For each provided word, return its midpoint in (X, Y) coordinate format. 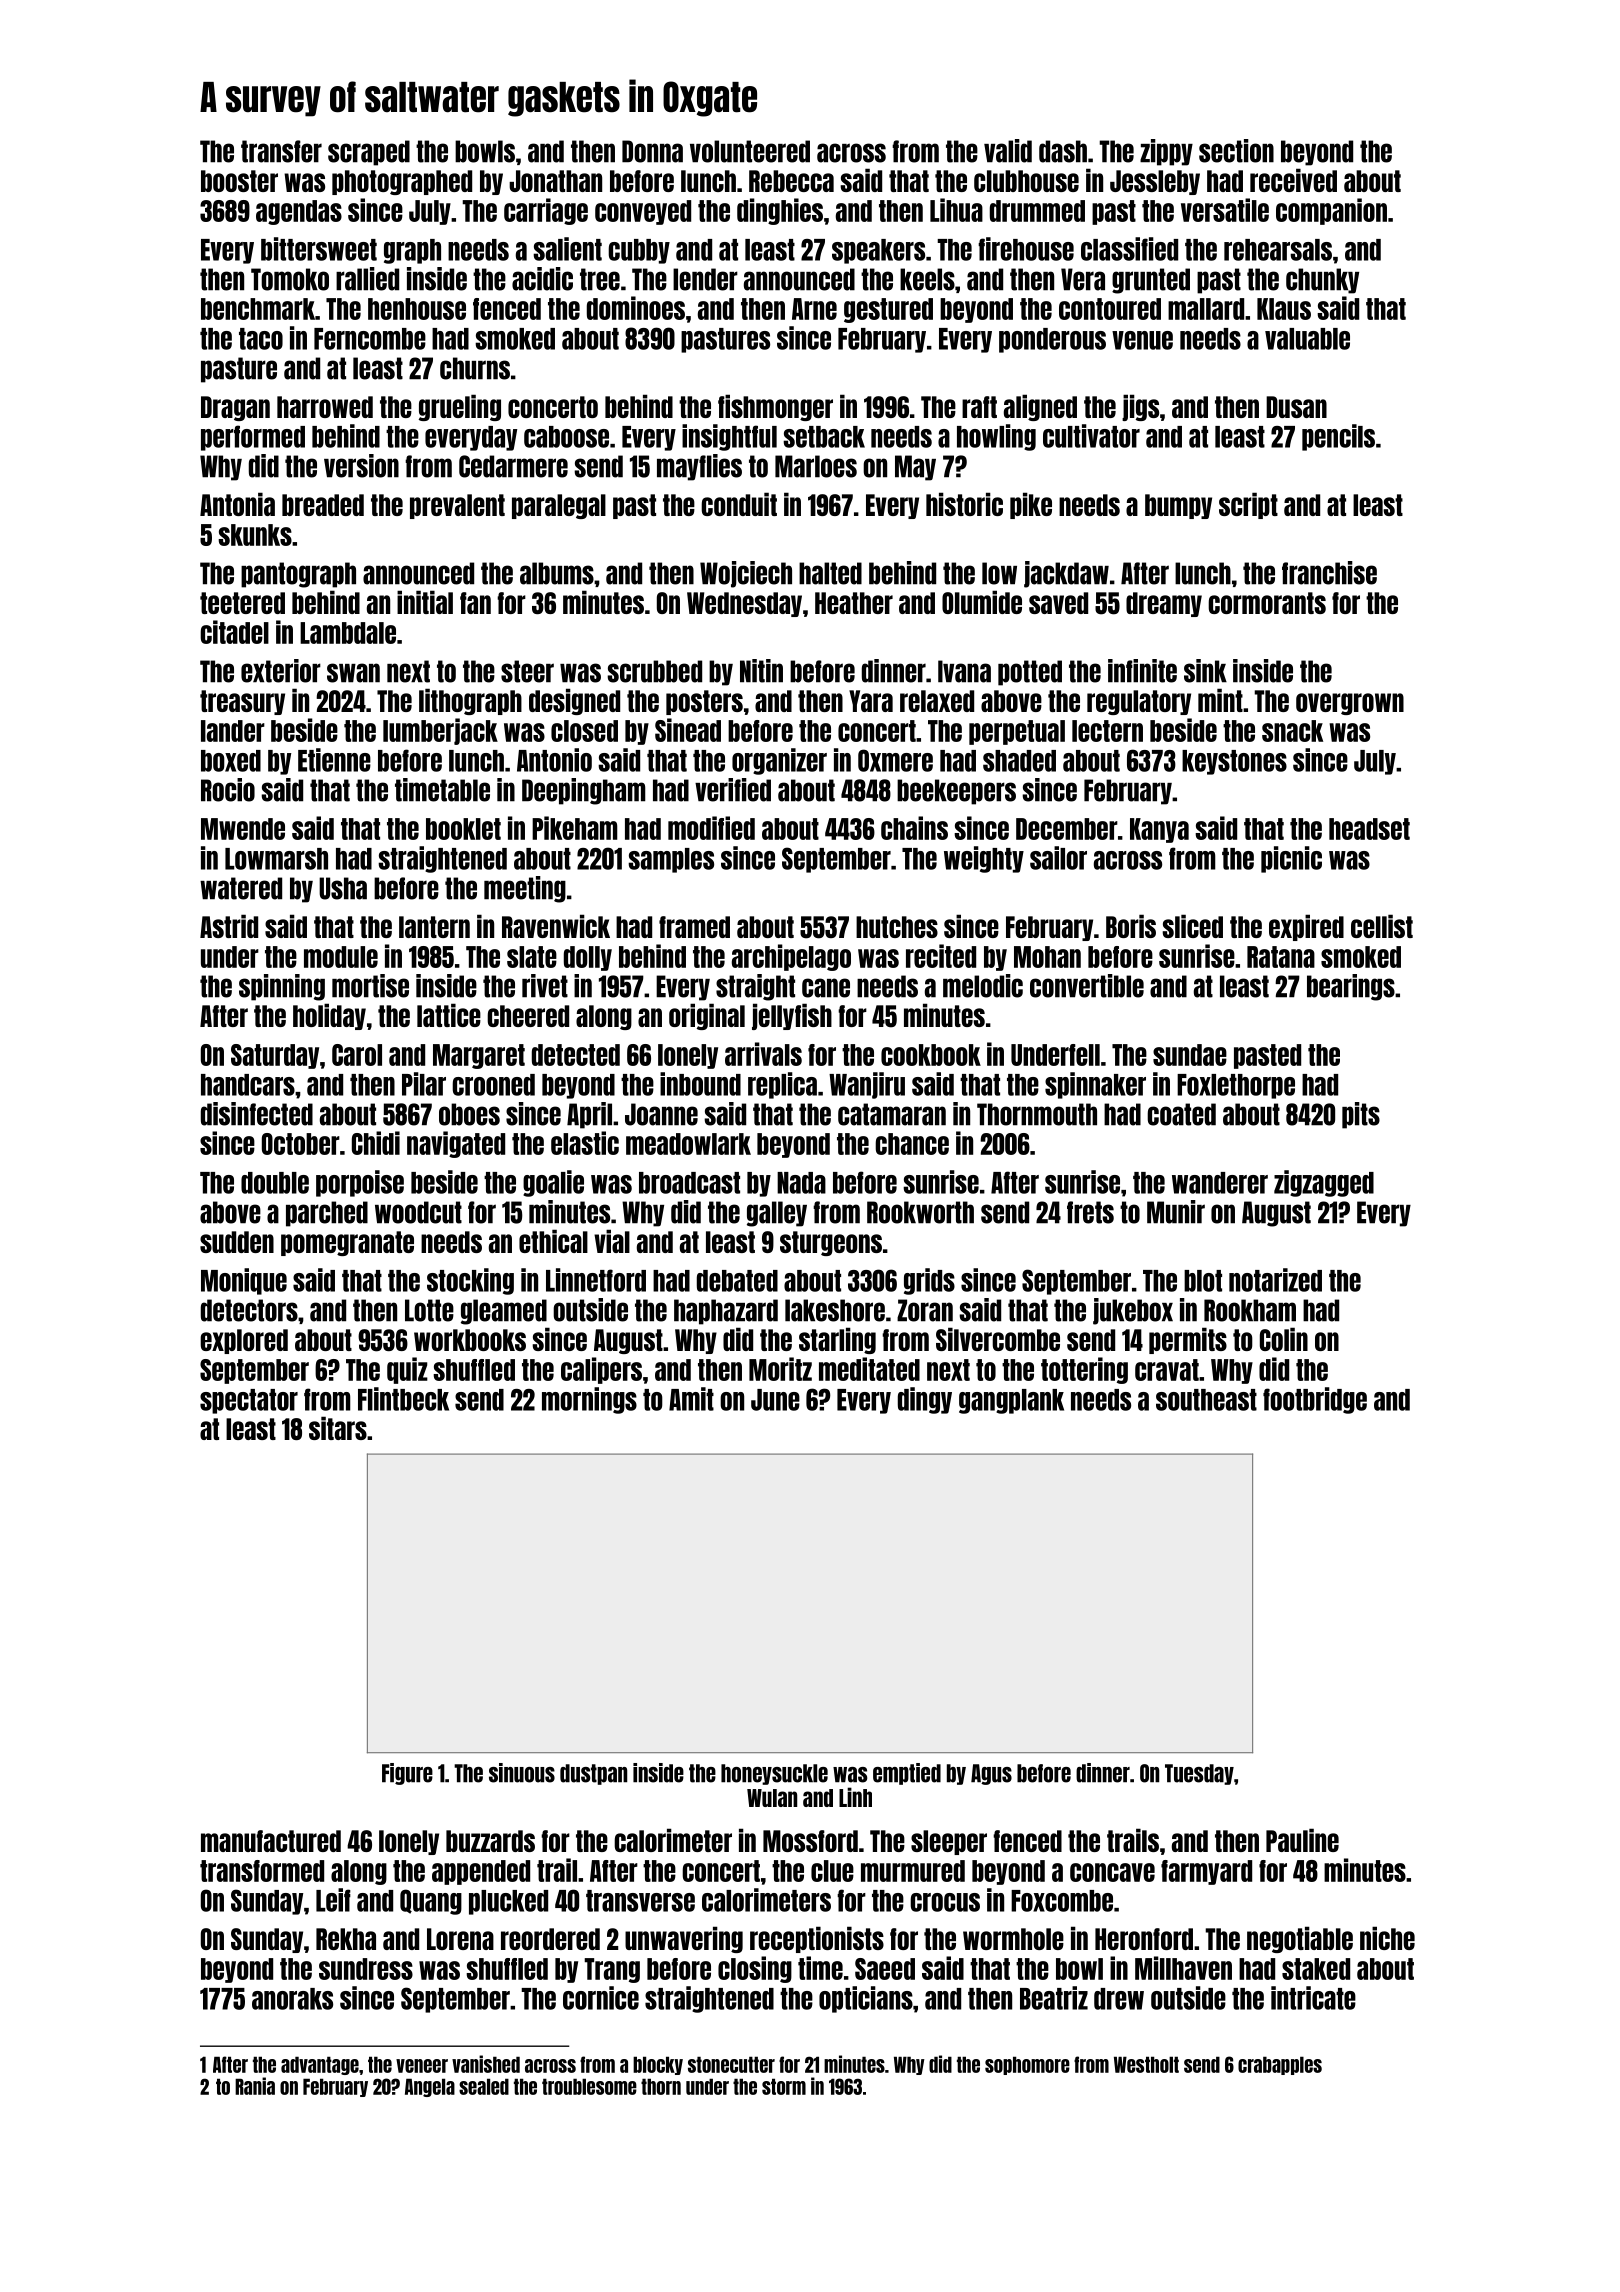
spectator (249, 1401)
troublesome (589, 2086)
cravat (1167, 1370)
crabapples (1280, 2065)
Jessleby (1155, 182)
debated (737, 1281)
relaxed (937, 701)
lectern (1107, 731)
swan (353, 673)
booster (239, 181)
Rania (255, 2086)
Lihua (956, 210)
